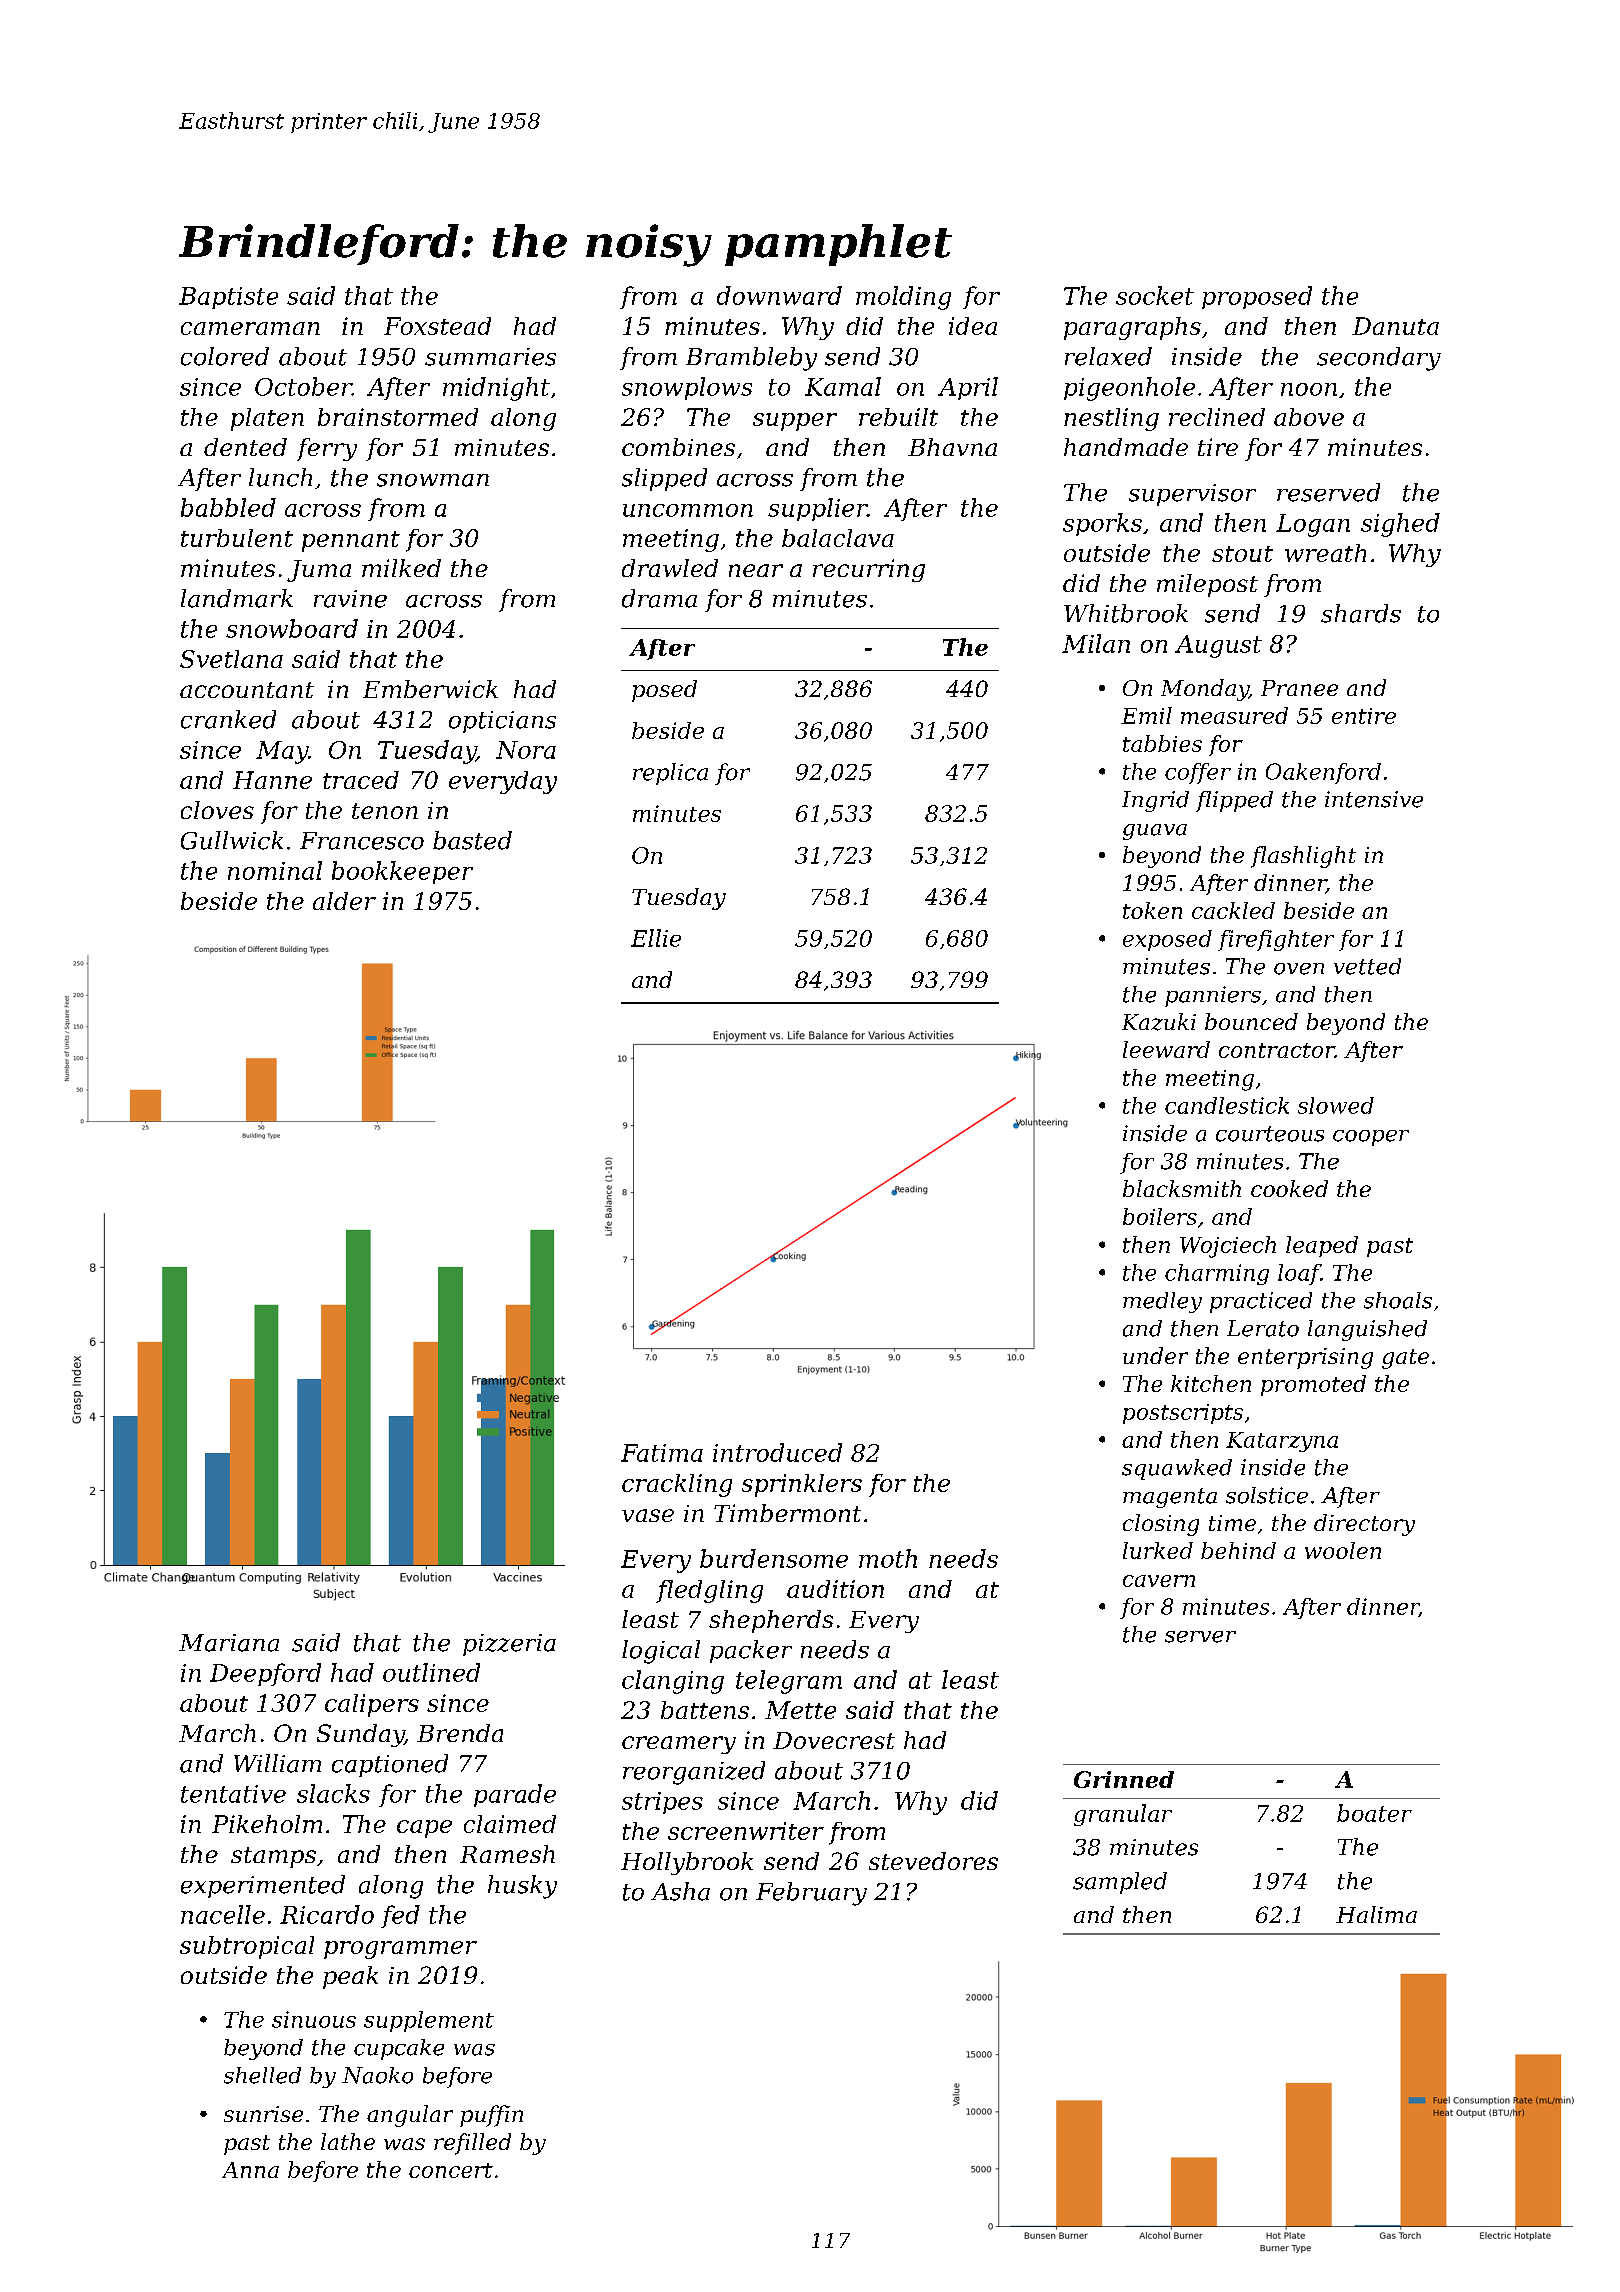 Image resolution: width=1620 pixels, height=2292 pixels. I want to click on pizzeria, so click(509, 1645).
